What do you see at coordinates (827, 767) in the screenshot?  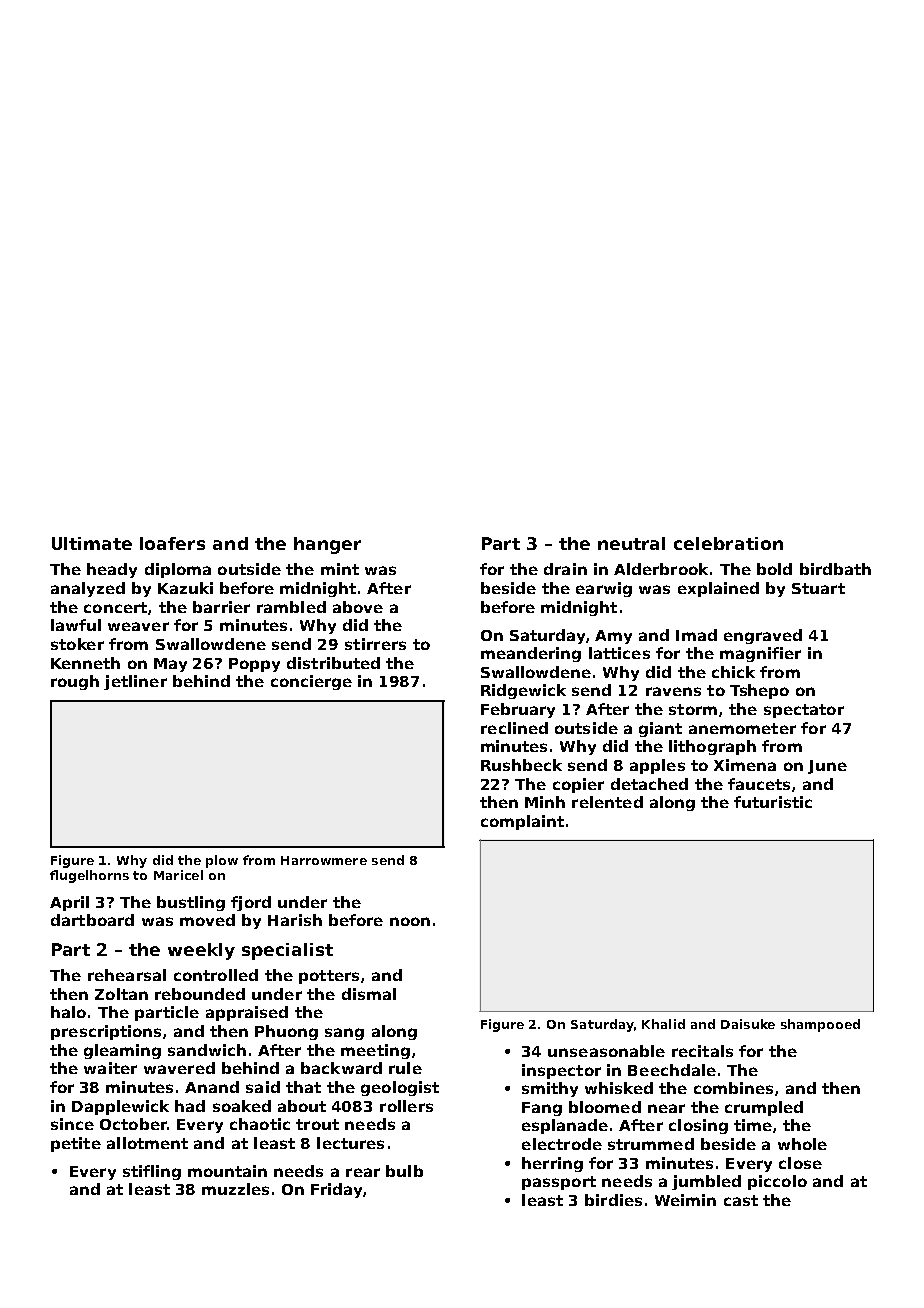 I see `June` at bounding box center [827, 767].
